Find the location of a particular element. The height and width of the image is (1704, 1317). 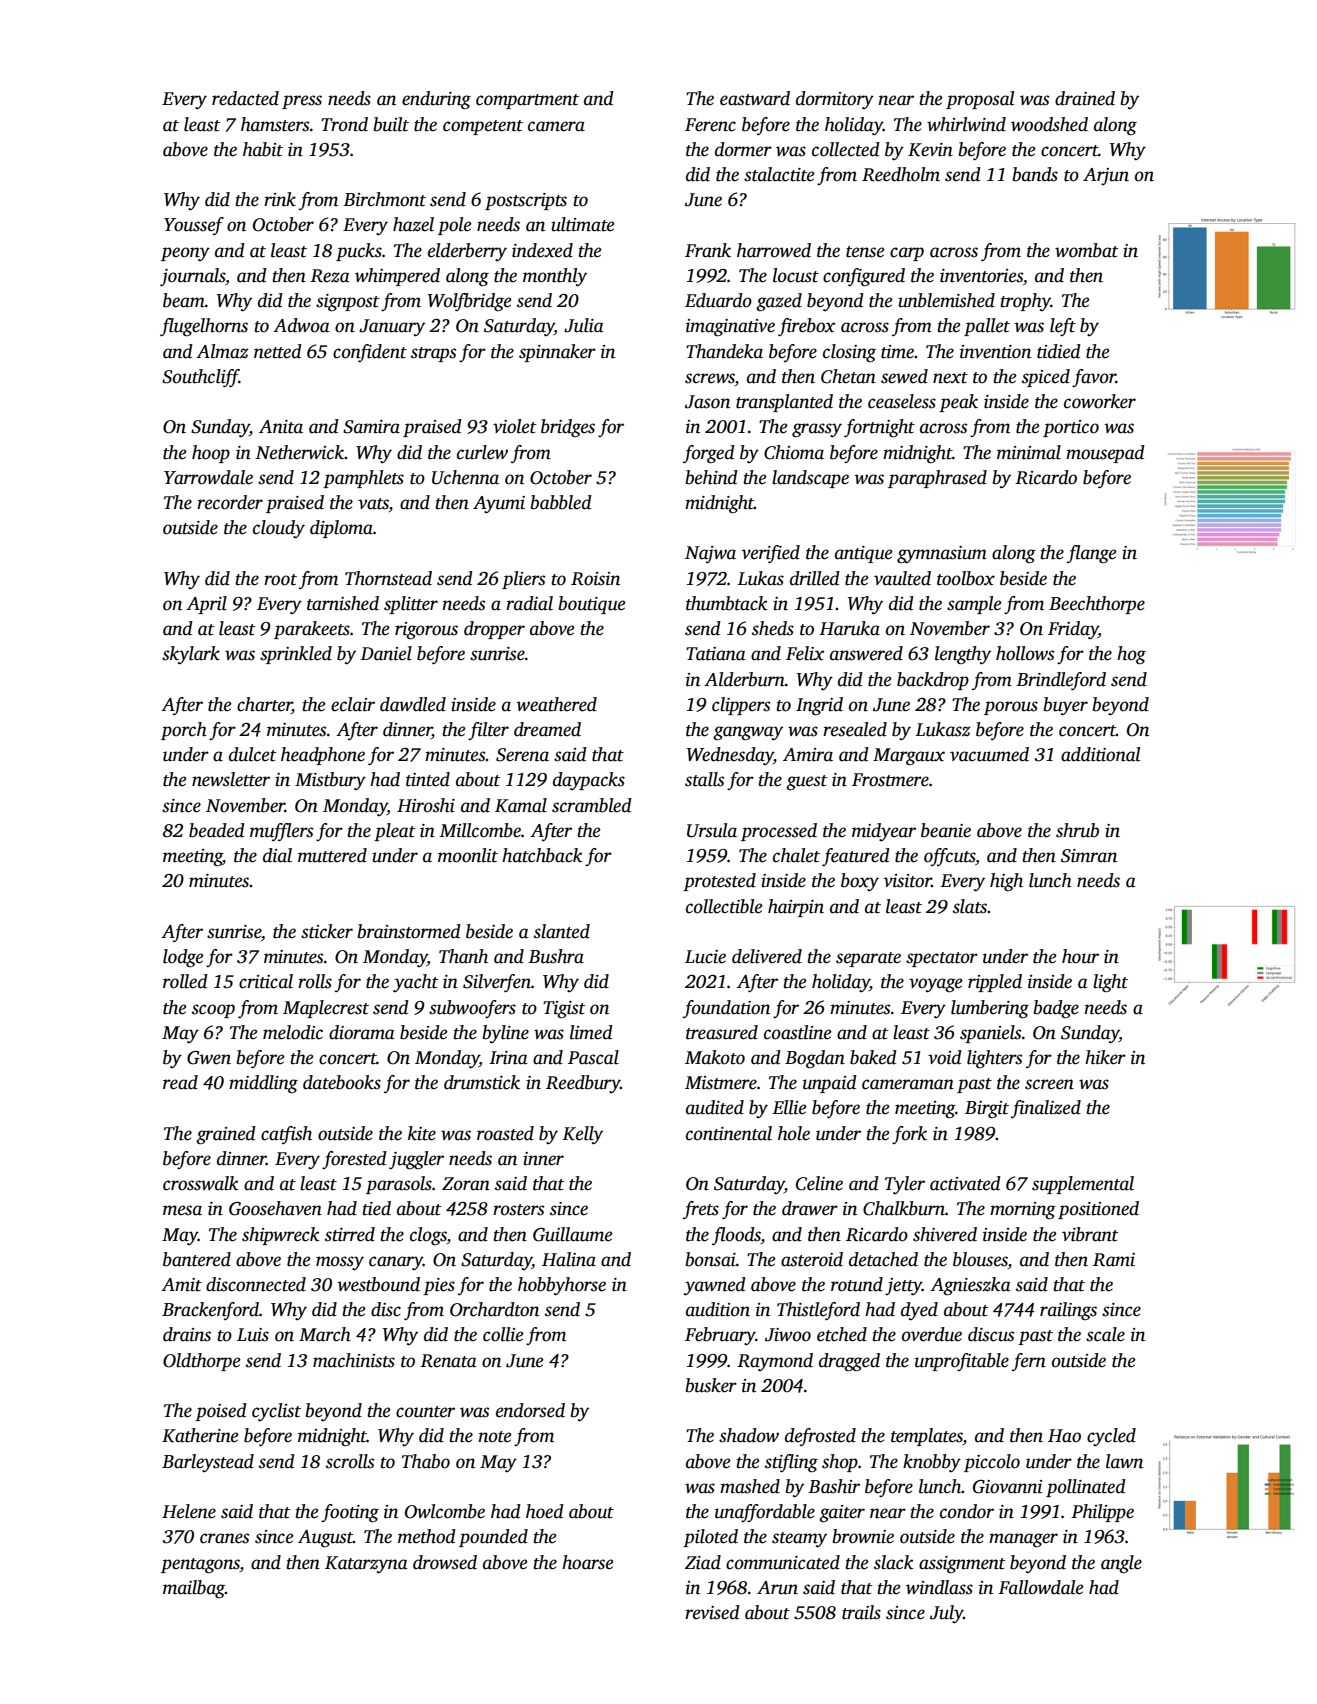

dulcet is located at coordinates (253, 754).
